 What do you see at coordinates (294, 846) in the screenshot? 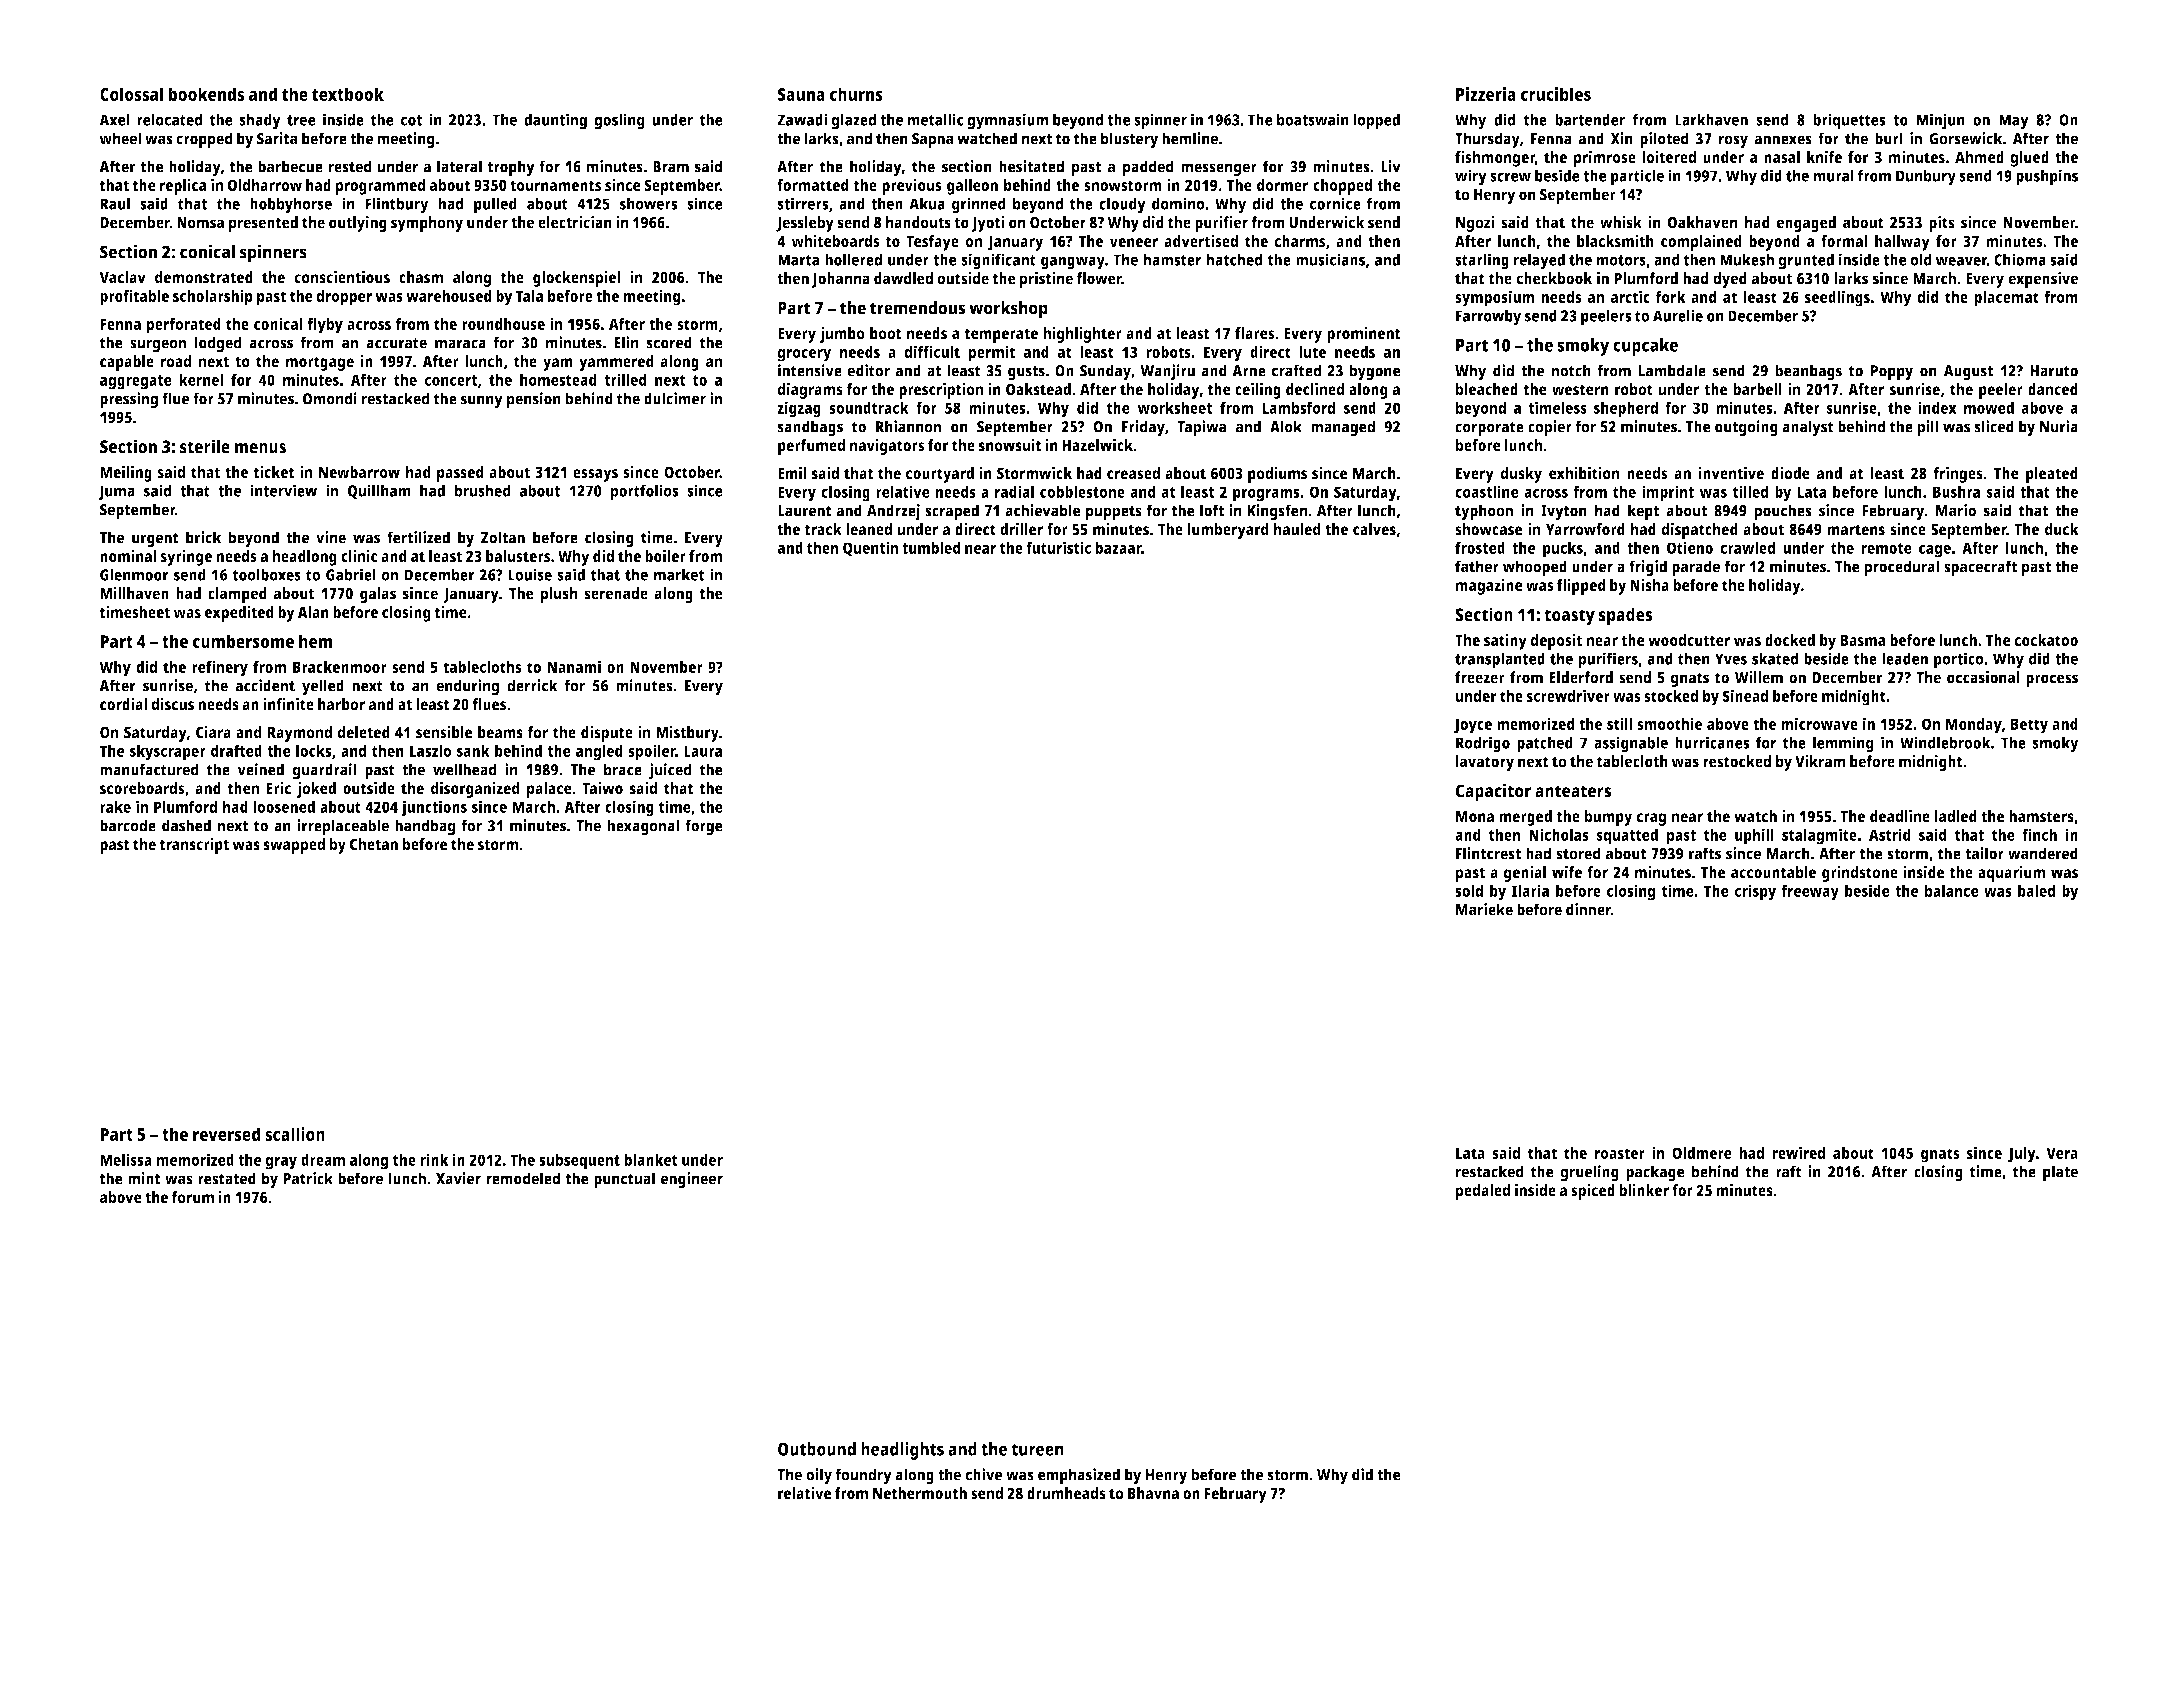
I see `swapped` at bounding box center [294, 846].
